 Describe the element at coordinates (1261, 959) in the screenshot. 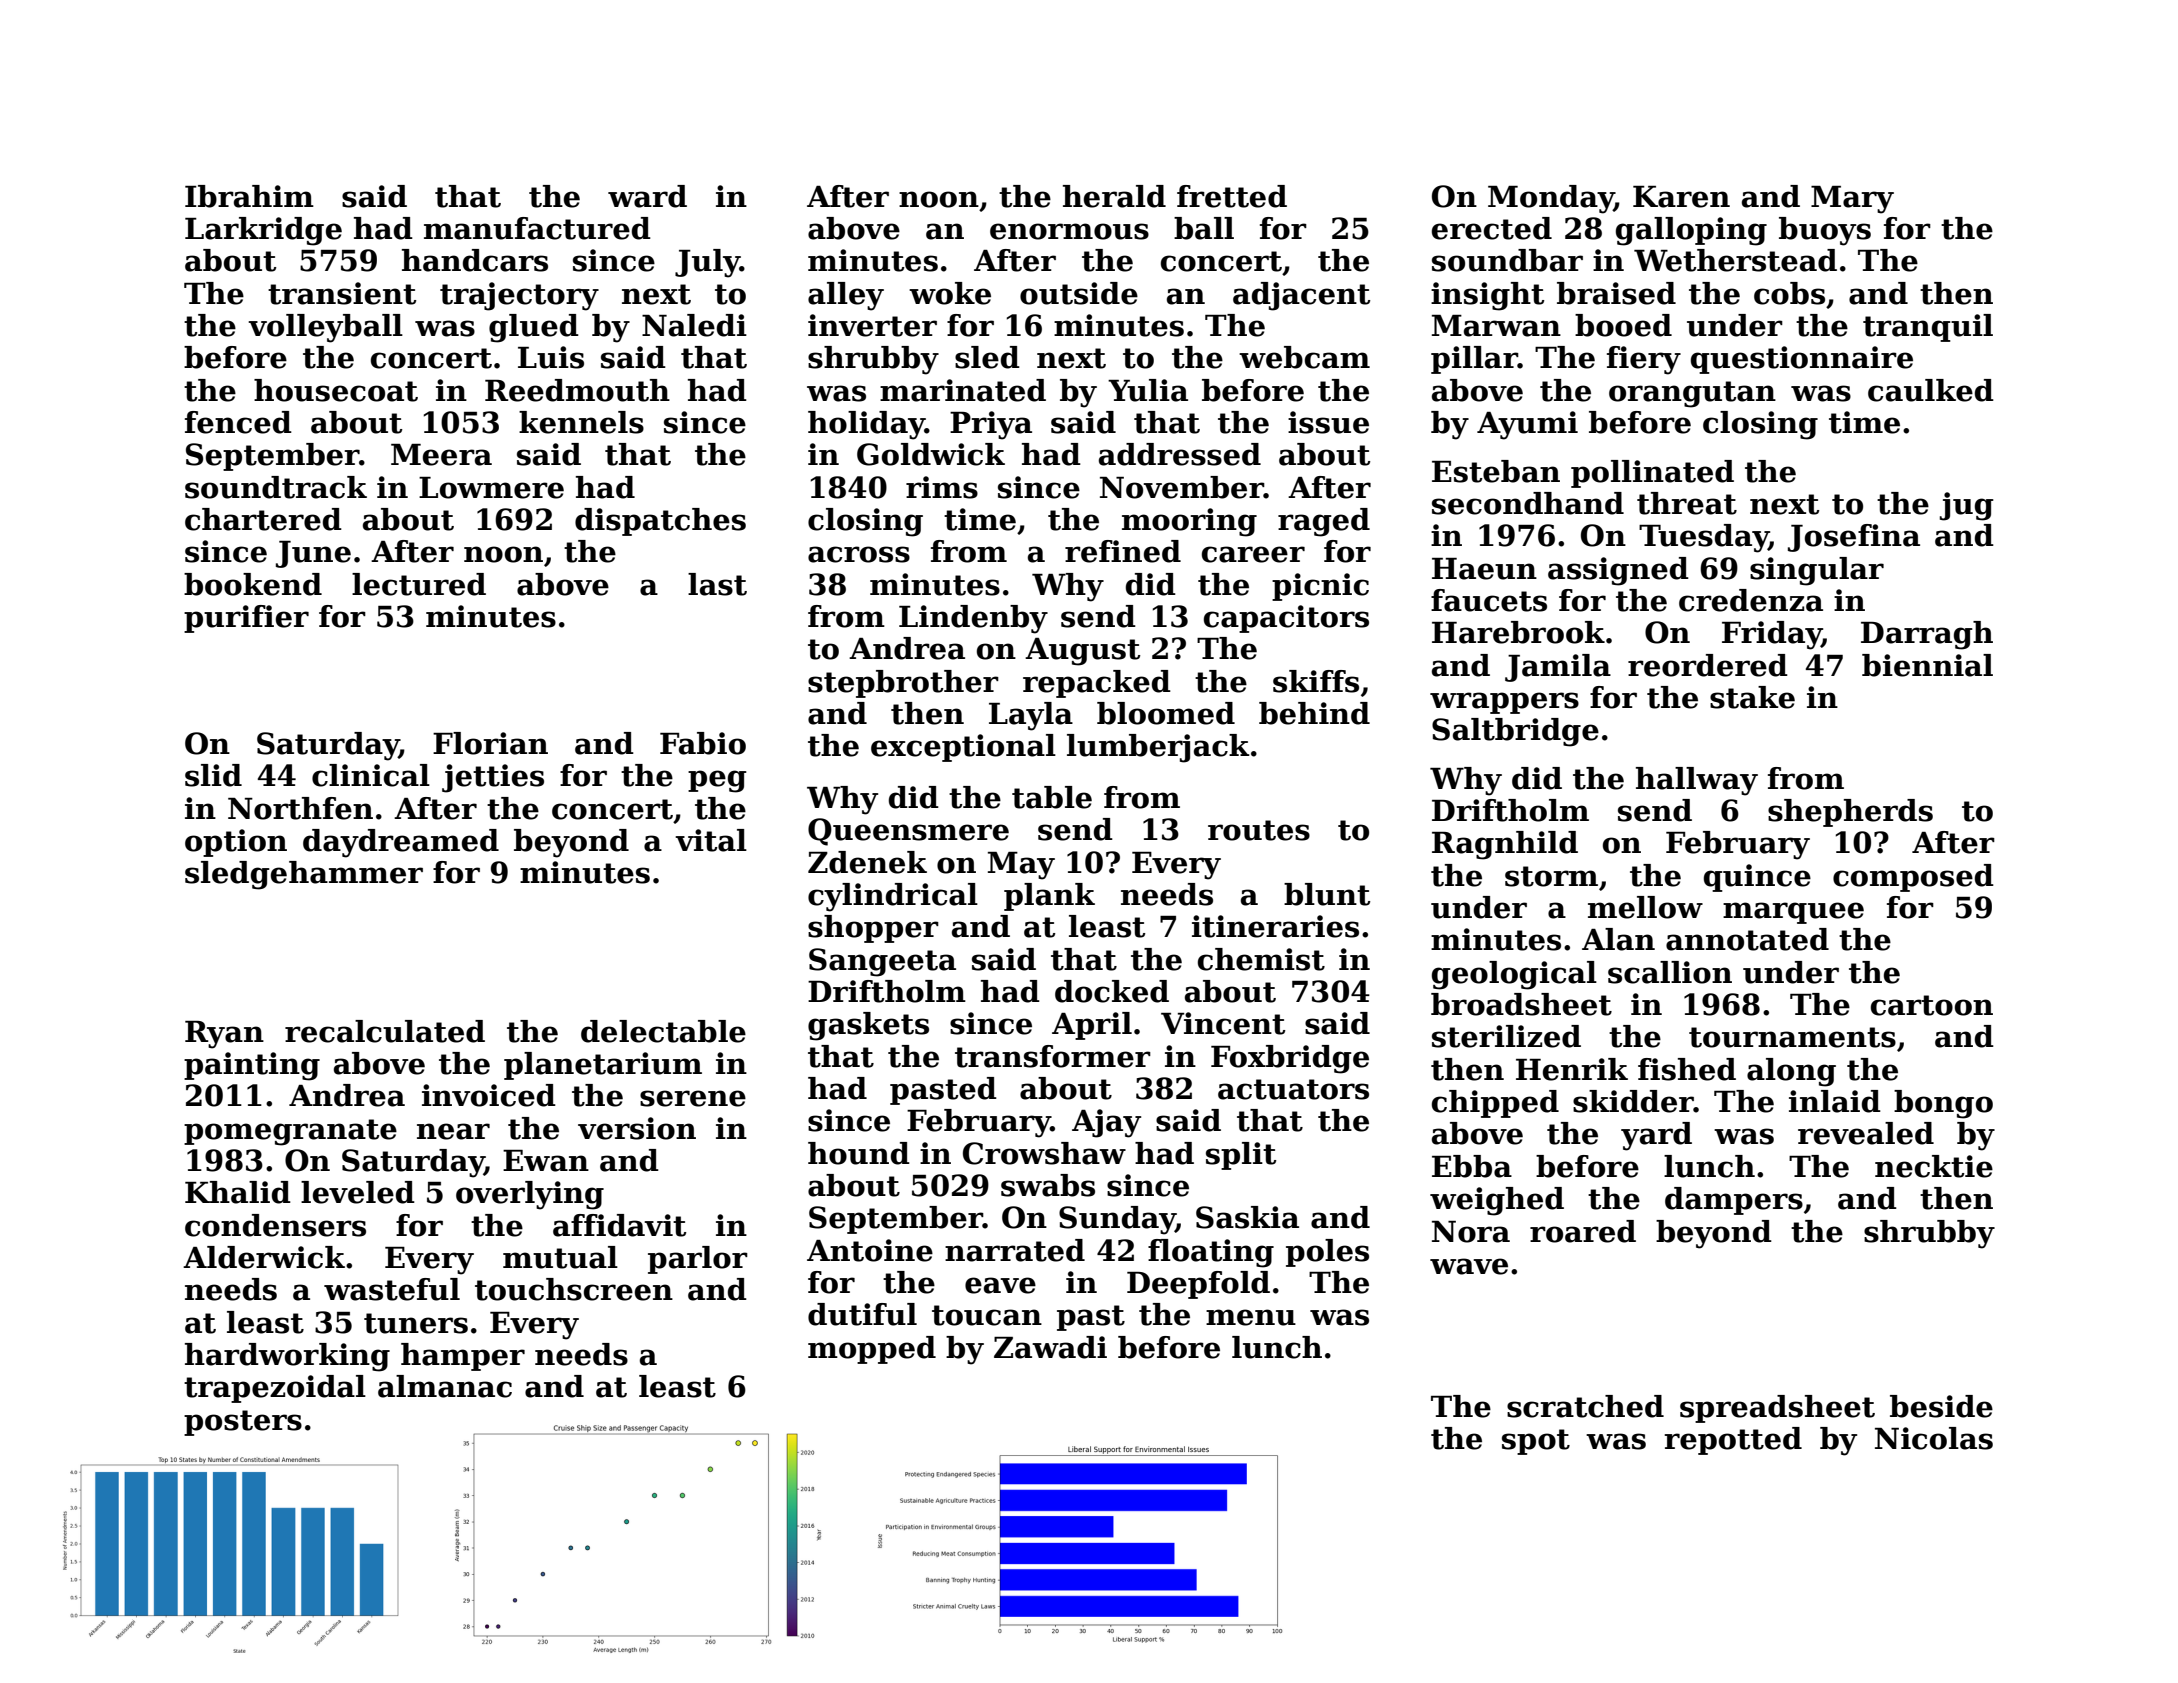

I see `chemist` at that location.
